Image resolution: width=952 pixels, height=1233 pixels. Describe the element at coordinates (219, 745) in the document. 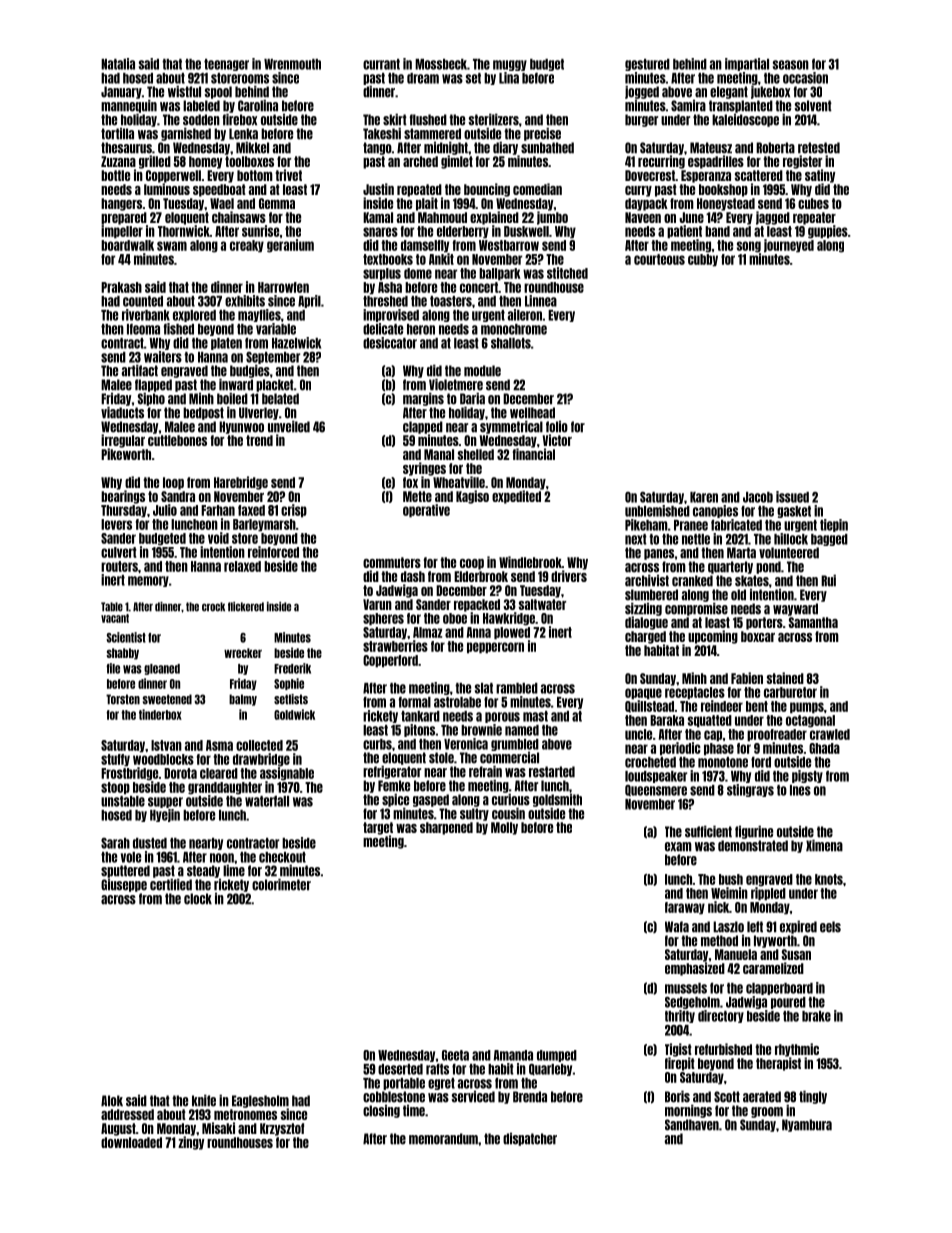

I see `Asma` at that location.
